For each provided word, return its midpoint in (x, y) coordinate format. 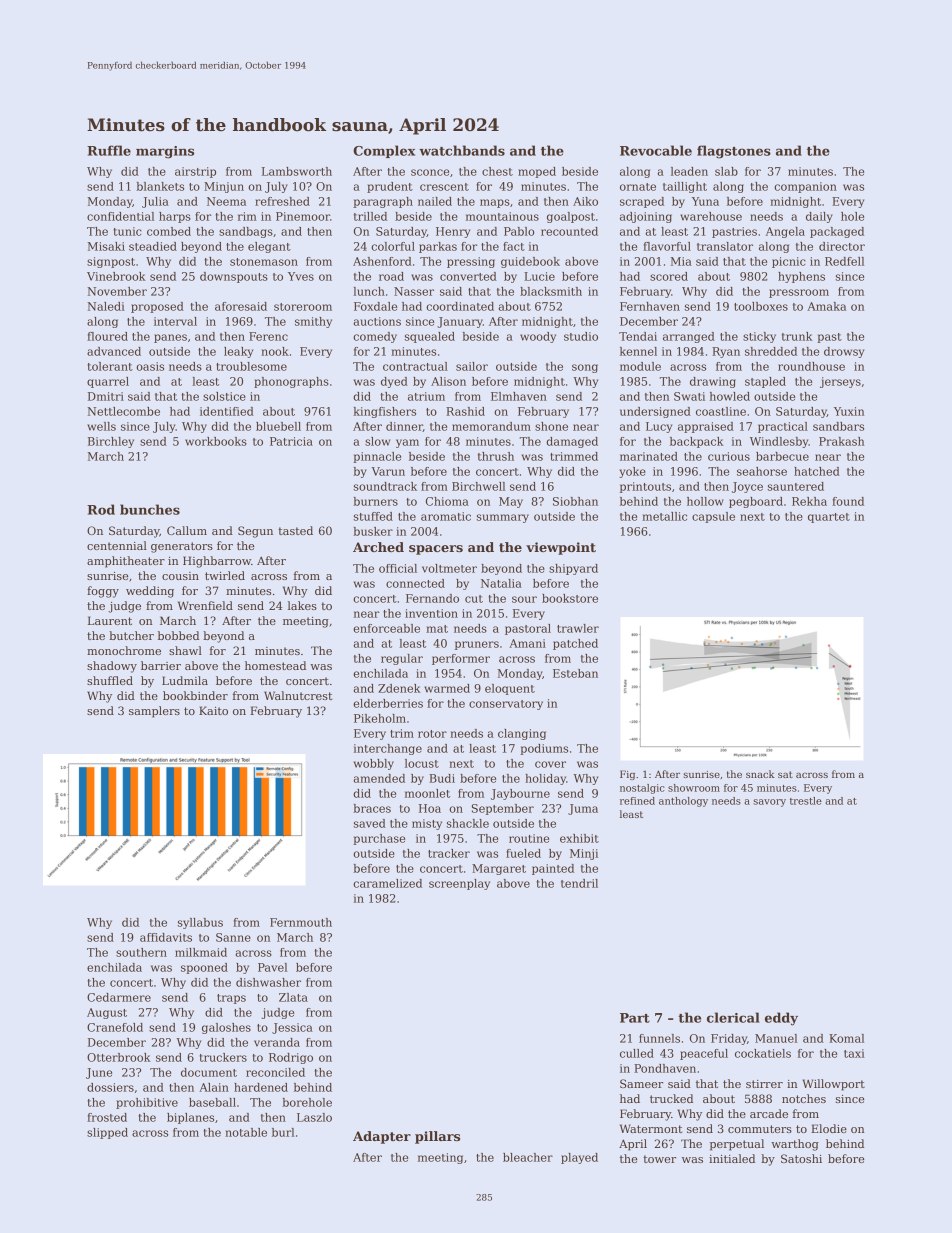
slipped (107, 1133)
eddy (781, 1019)
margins (165, 152)
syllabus (200, 923)
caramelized (387, 883)
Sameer (641, 1083)
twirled (225, 575)
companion (805, 187)
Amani (527, 643)
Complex (384, 151)
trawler (578, 628)
